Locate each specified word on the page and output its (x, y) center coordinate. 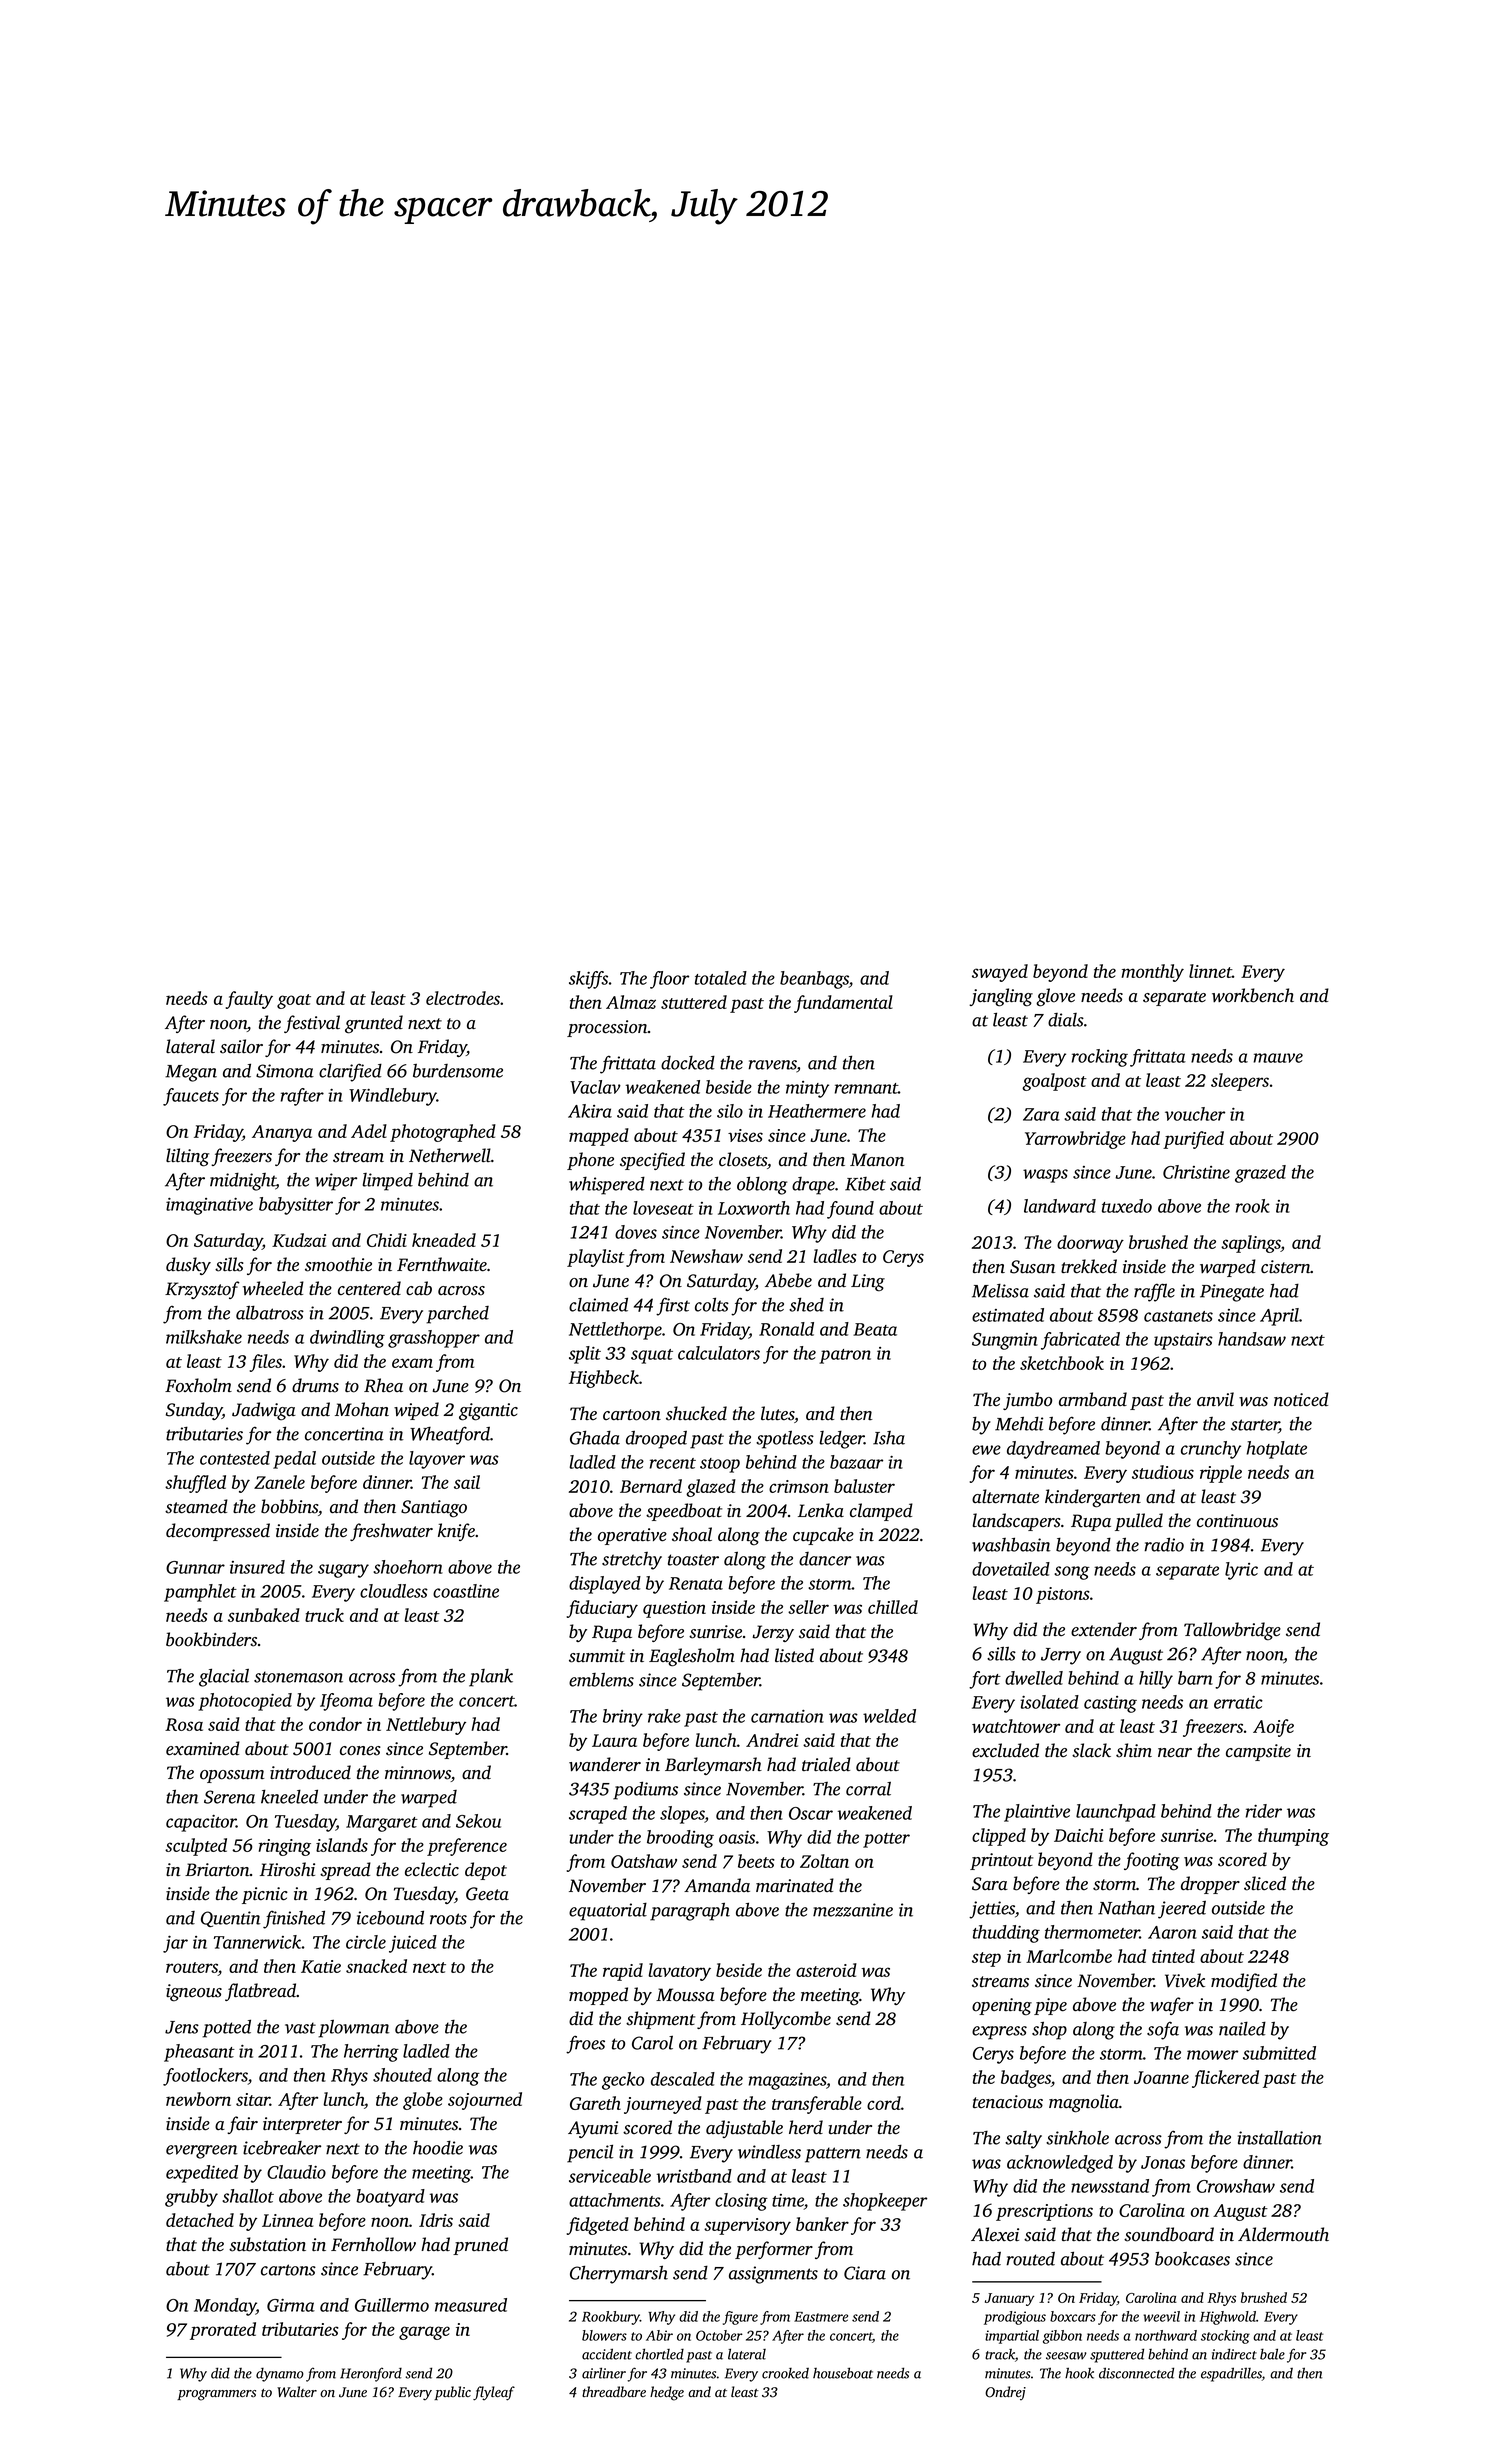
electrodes (463, 998)
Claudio (296, 2172)
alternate (1005, 1496)
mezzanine (853, 1910)
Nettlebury (426, 1726)
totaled (721, 978)
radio (1164, 1544)
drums (315, 1385)
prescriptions (1044, 2212)
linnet (1210, 971)
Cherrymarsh (619, 2274)
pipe (1050, 2006)
